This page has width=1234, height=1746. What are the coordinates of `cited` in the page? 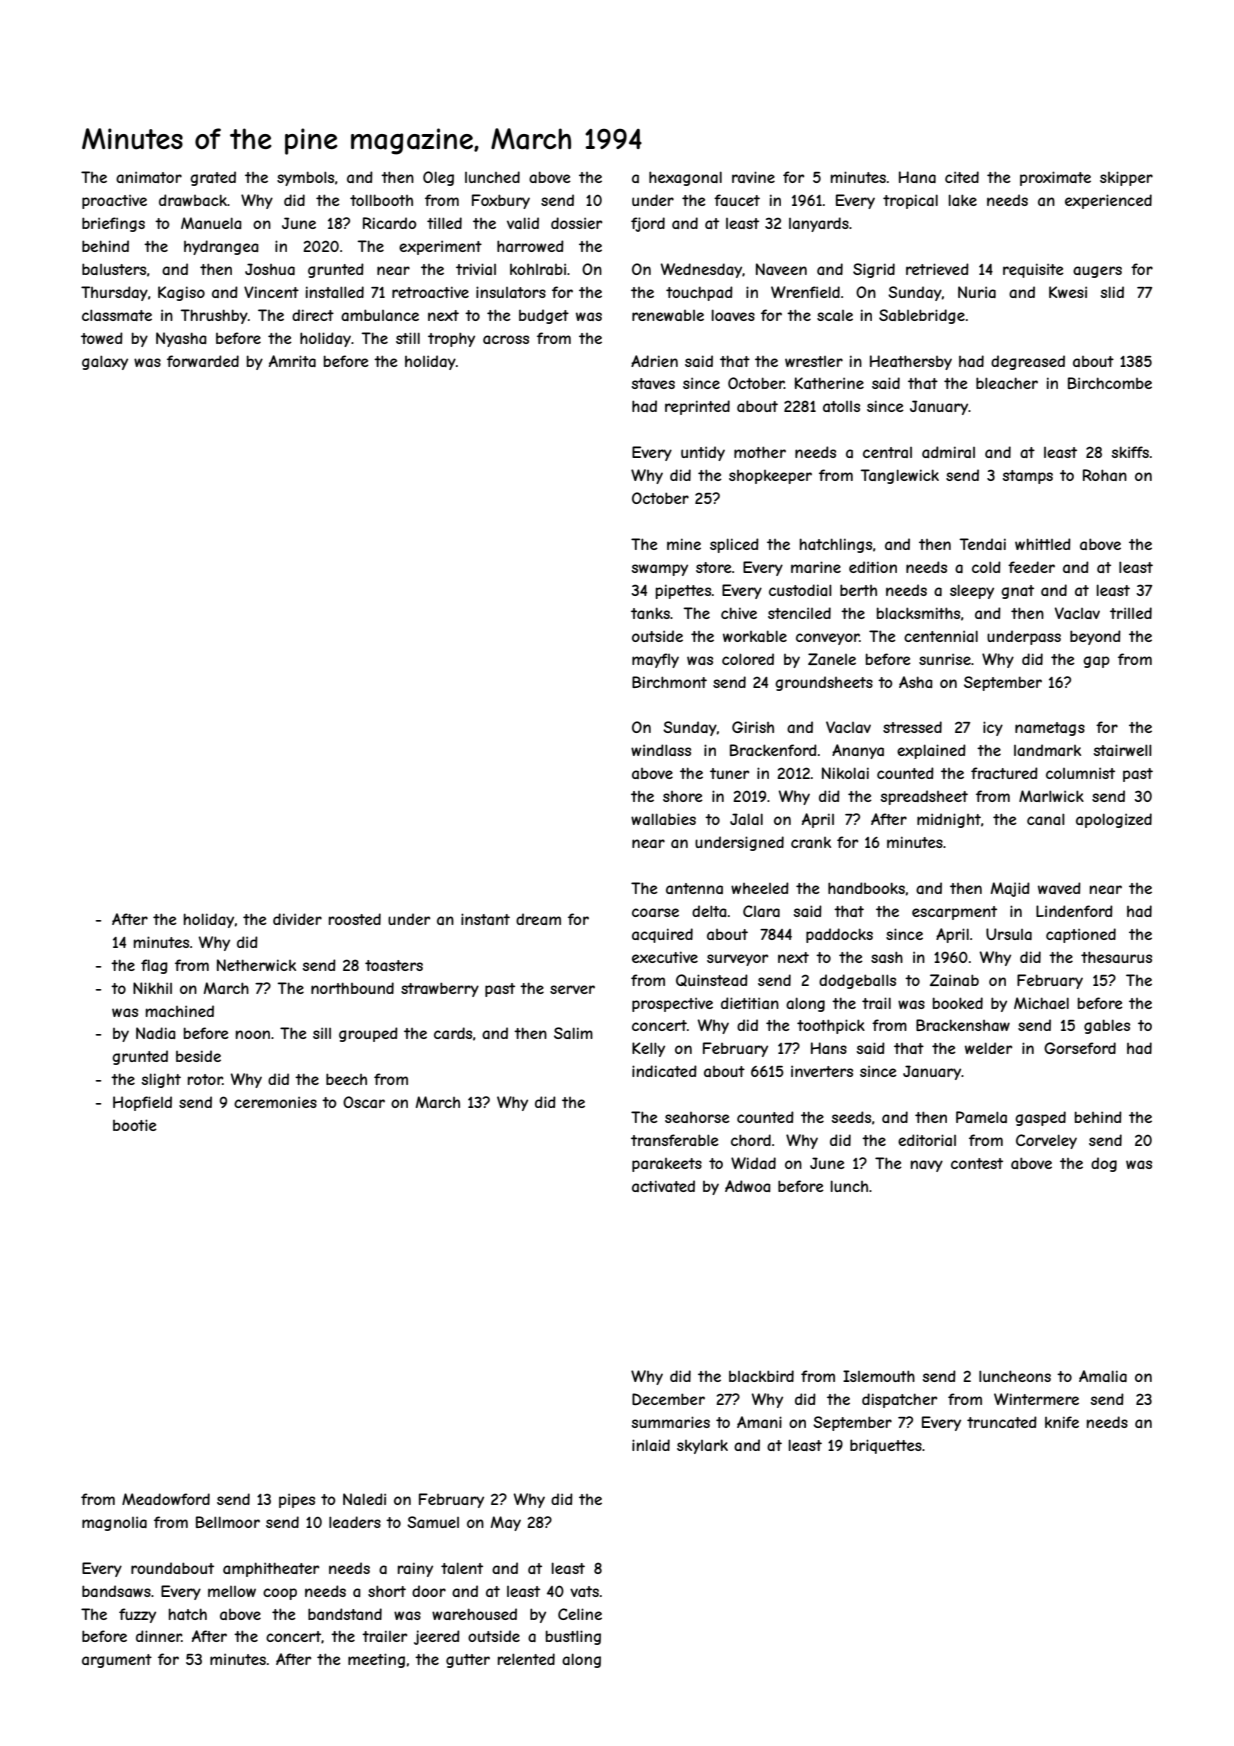 It's located at (962, 177).
